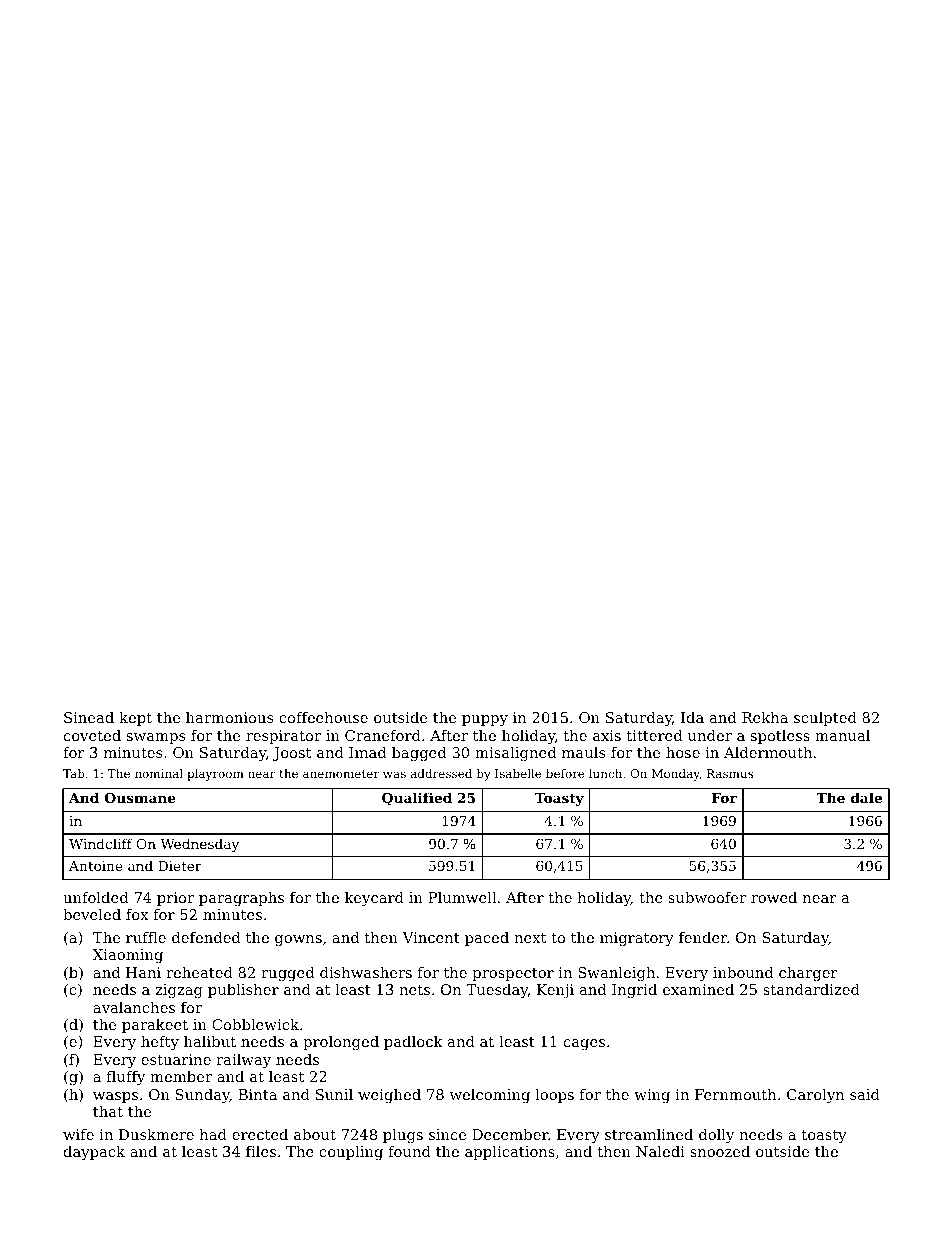  What do you see at coordinates (765, 717) in the screenshot?
I see `Rekha` at bounding box center [765, 717].
